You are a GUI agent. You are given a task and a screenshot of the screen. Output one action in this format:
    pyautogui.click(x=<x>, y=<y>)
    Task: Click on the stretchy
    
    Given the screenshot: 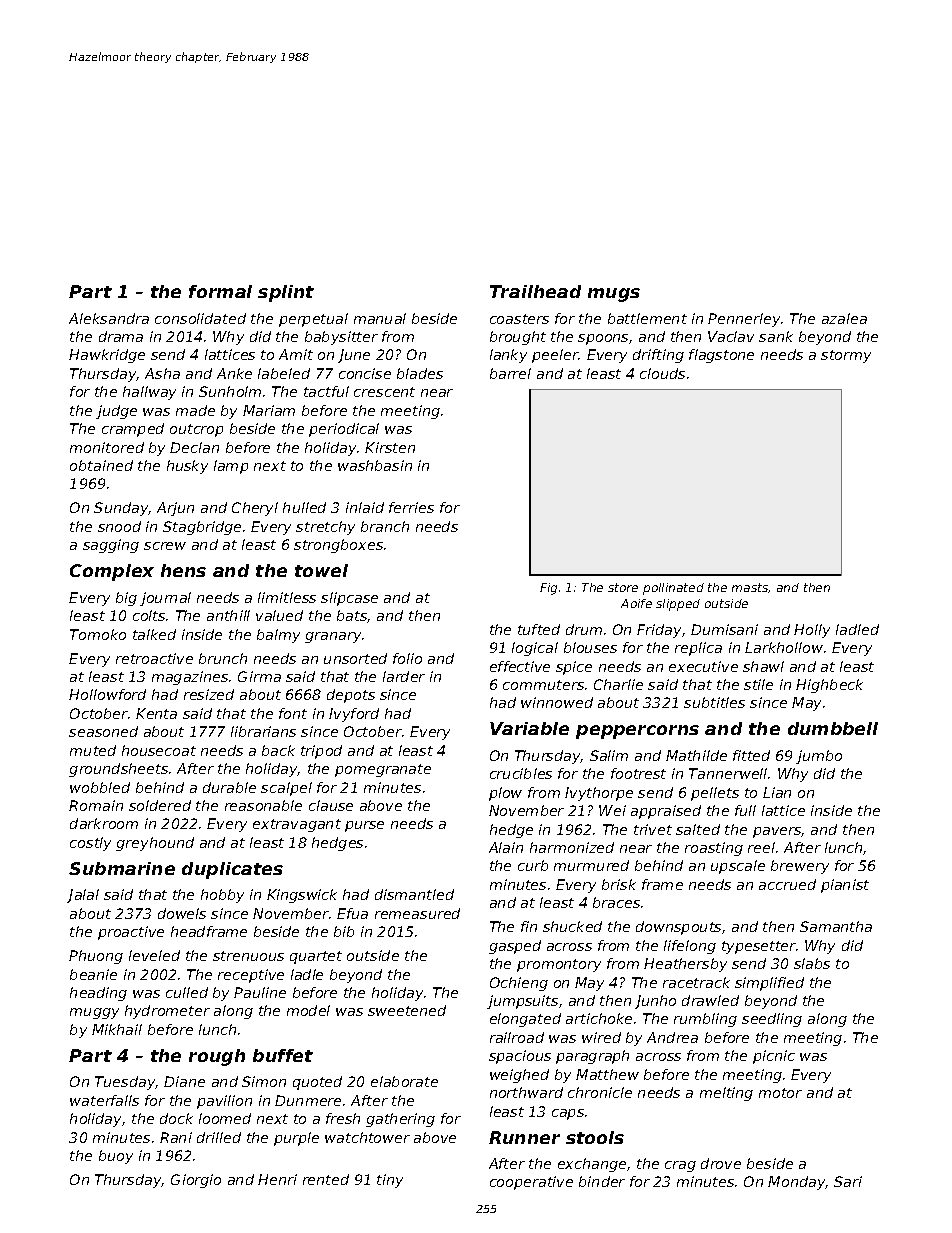 What is the action you would take?
    pyautogui.click(x=325, y=528)
